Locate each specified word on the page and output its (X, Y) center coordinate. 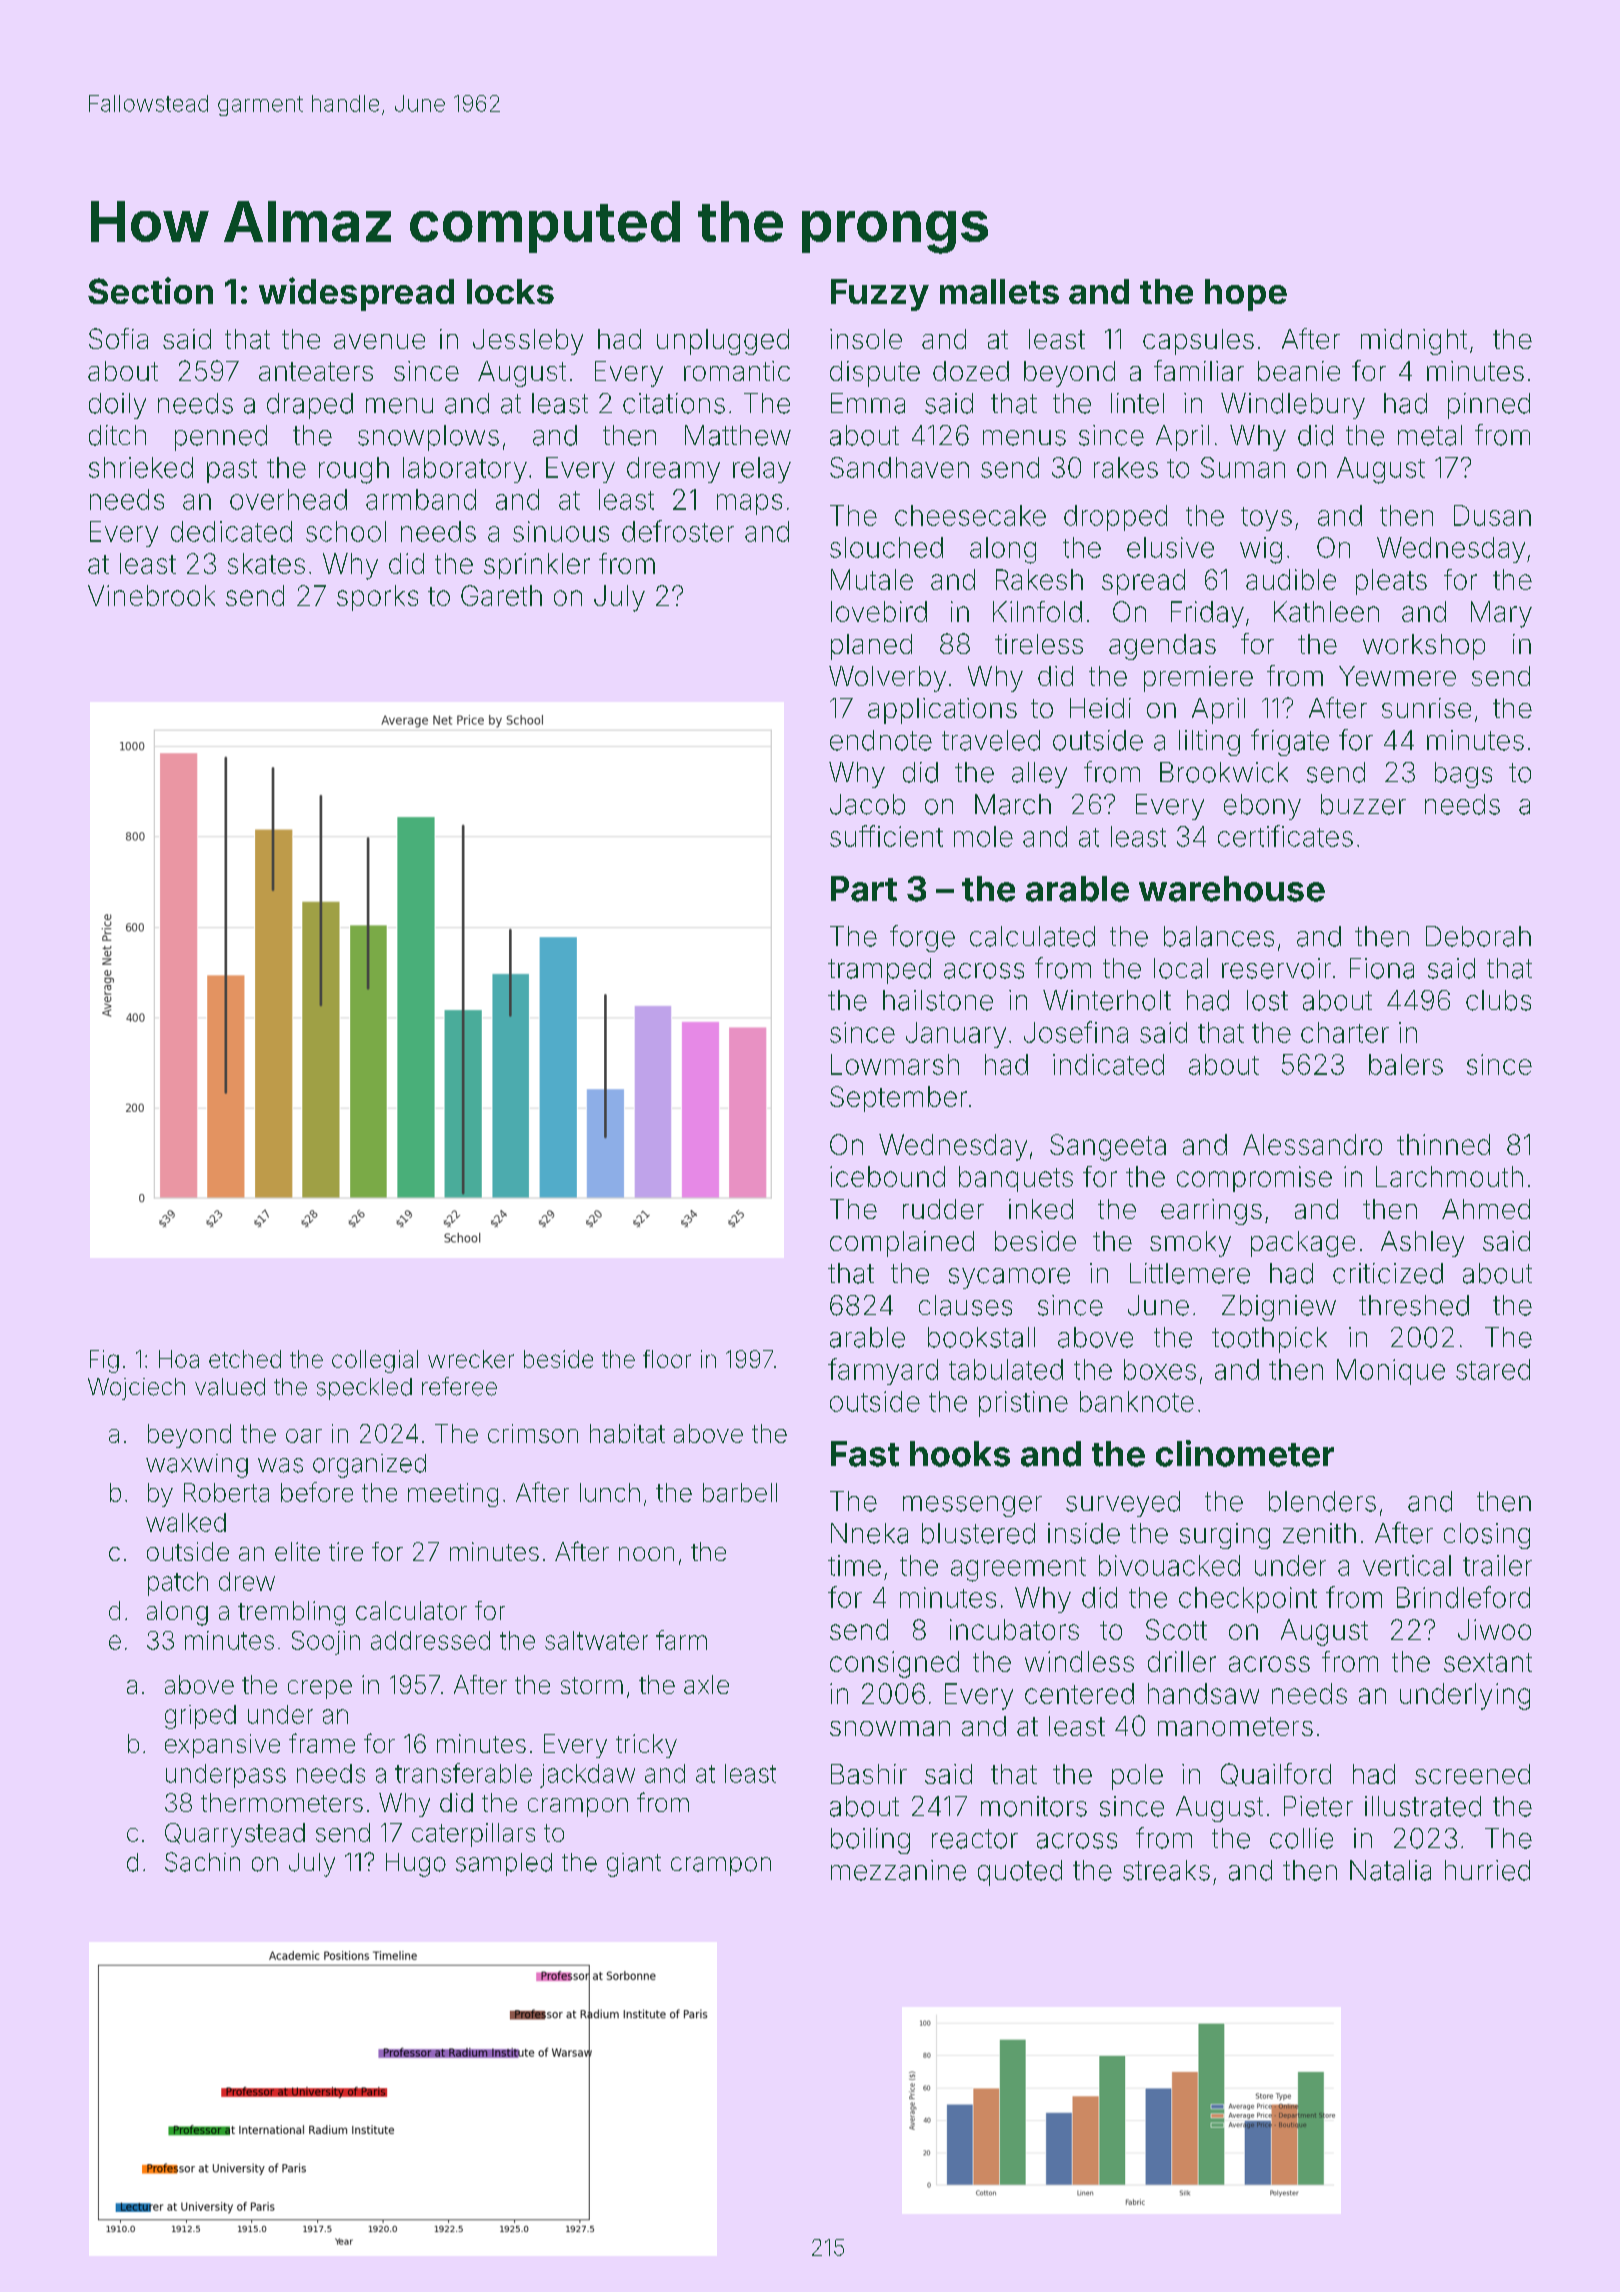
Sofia (118, 338)
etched (245, 1359)
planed (871, 647)
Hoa (179, 1359)
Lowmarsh (895, 1064)
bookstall (981, 1337)
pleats (1391, 582)
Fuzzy (880, 295)
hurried (1487, 1870)
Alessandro (1312, 1144)
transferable (463, 1773)
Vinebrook (151, 595)
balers (1406, 1064)
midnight (1414, 342)
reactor (975, 1839)
